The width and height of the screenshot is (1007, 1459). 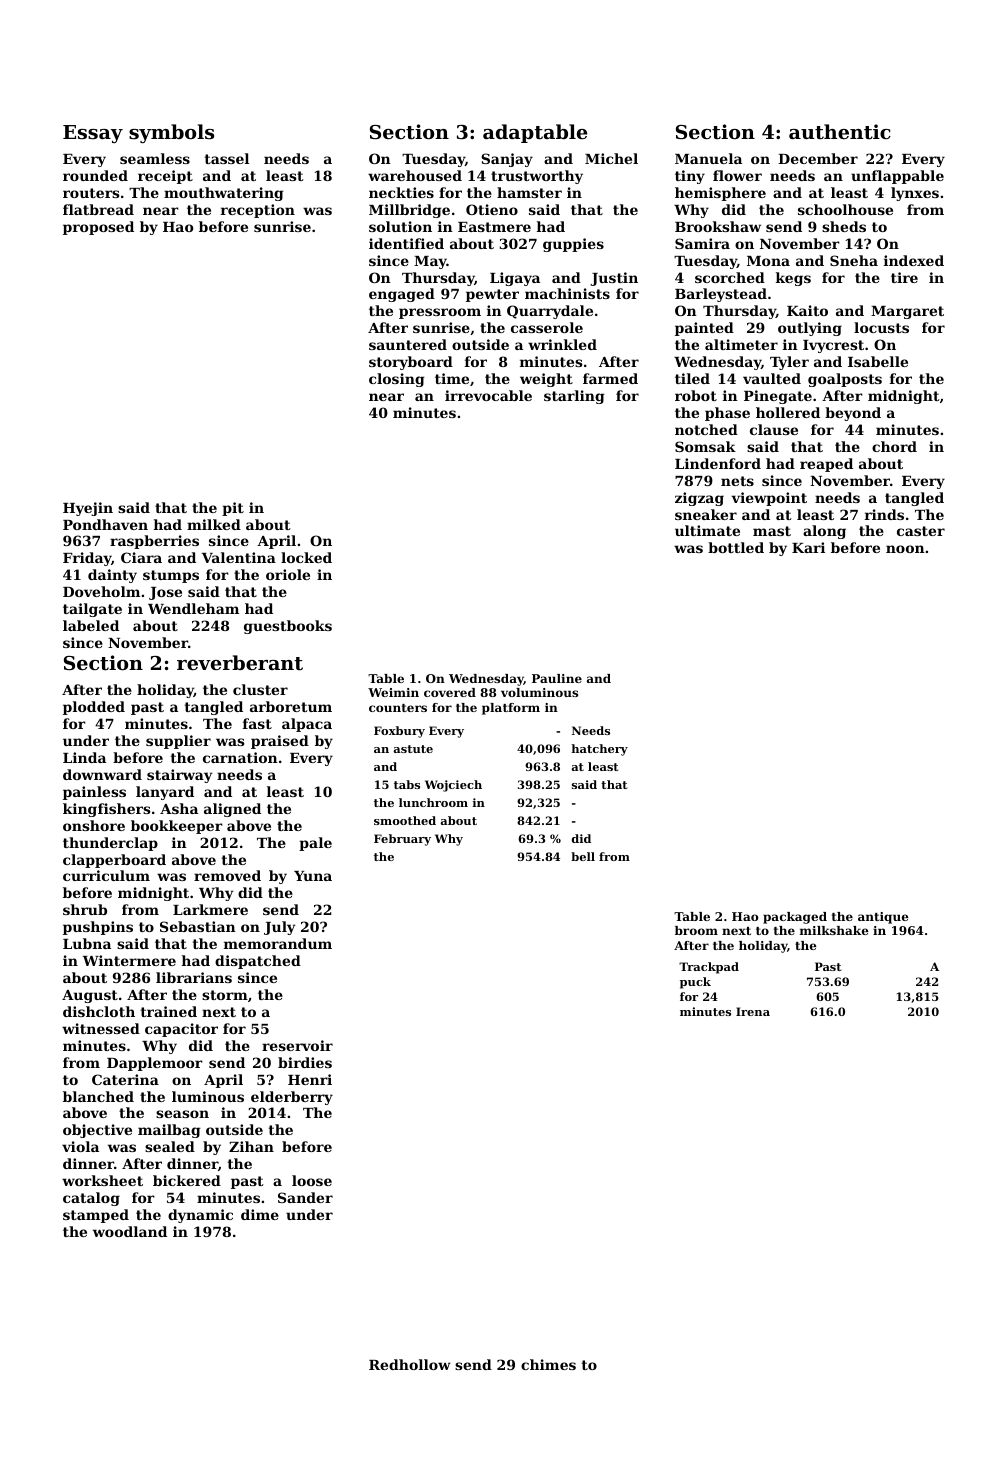 I want to click on Quarrydale, so click(x=550, y=312).
